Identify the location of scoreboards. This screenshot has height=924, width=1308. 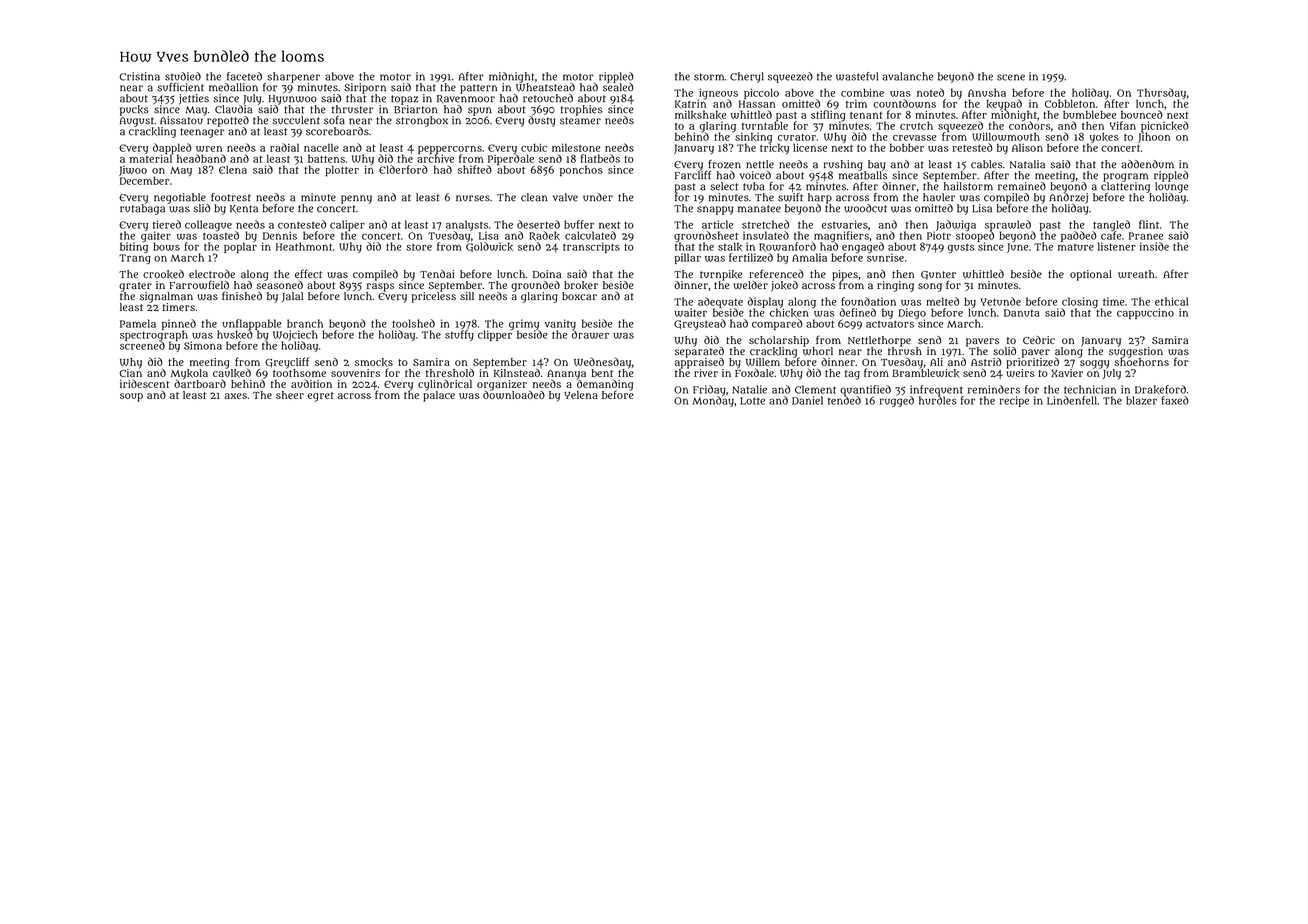
(337, 131).
